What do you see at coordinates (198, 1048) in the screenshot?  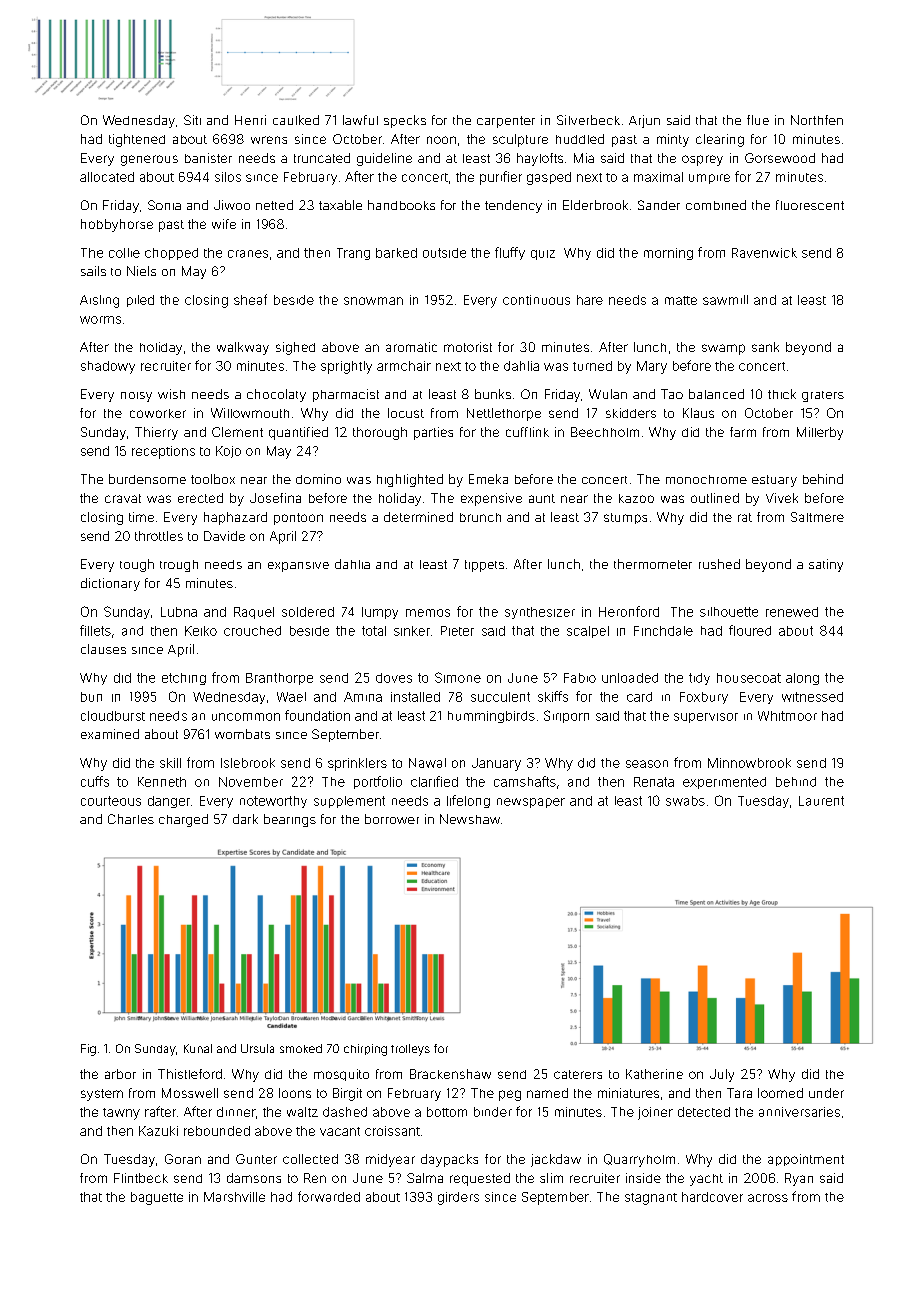 I see `Kunal` at bounding box center [198, 1048].
